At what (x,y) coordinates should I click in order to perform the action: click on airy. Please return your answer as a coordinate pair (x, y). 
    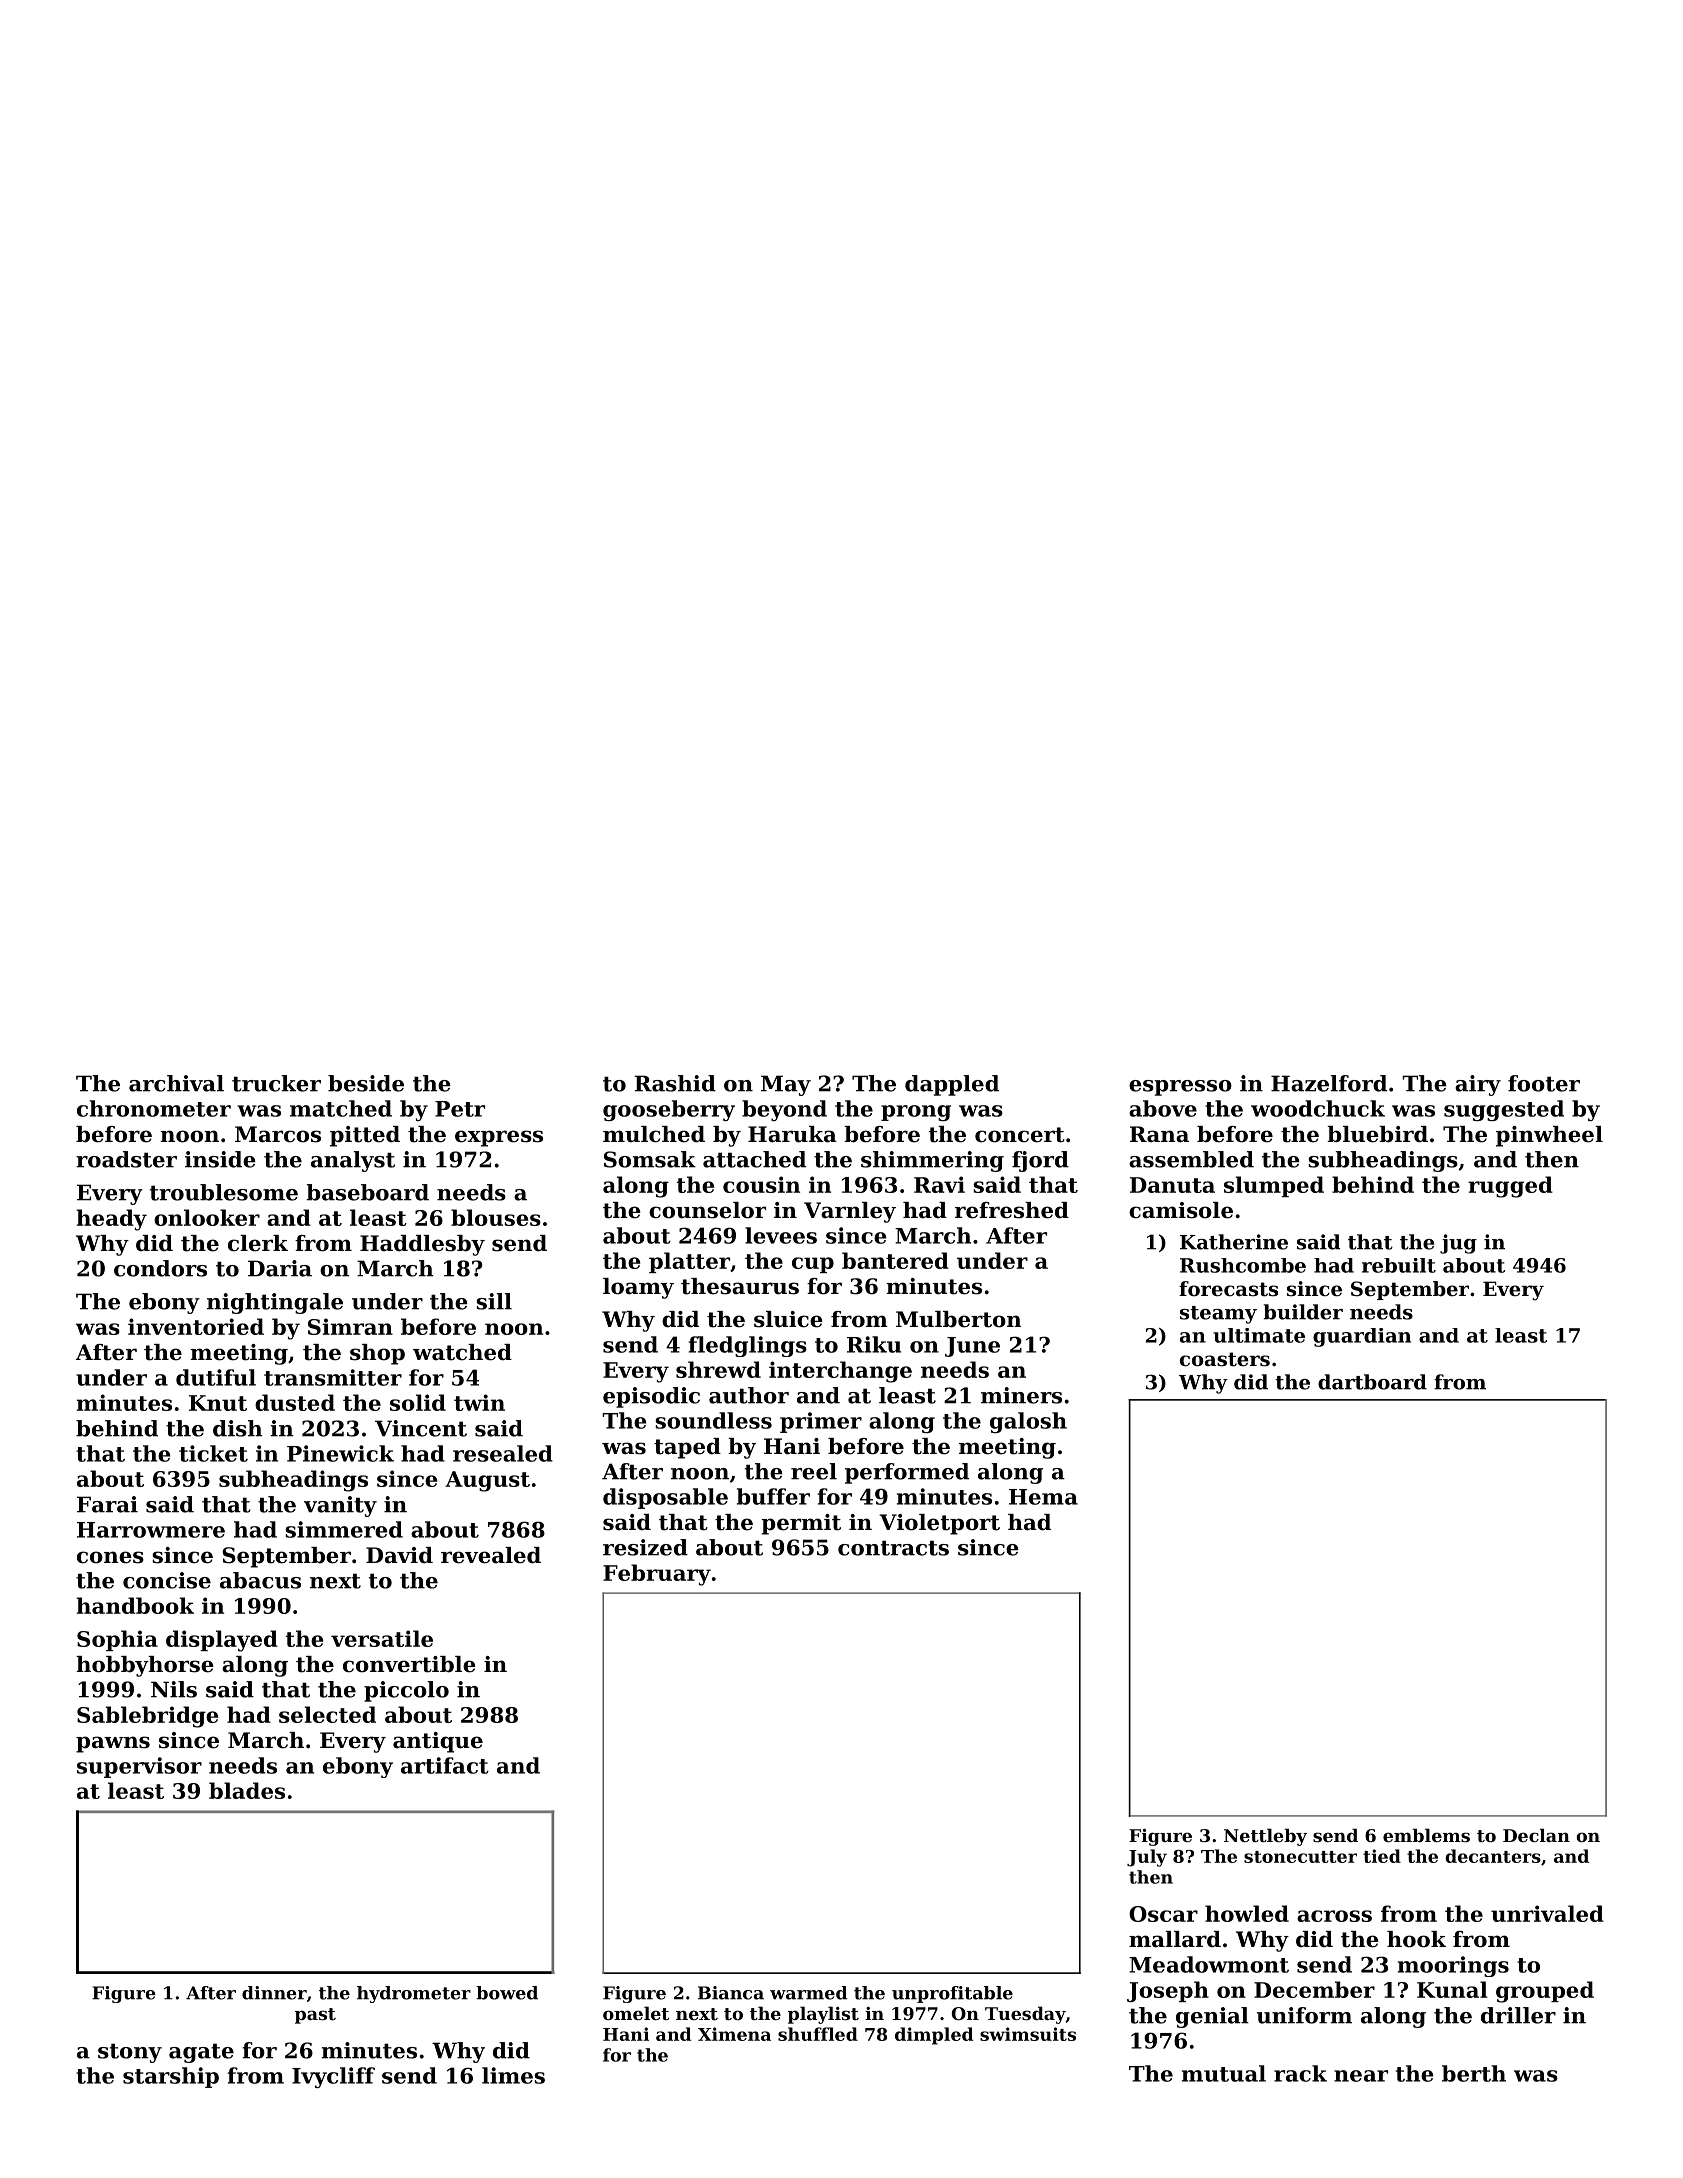
    Looking at the image, I should click on (1478, 1085).
